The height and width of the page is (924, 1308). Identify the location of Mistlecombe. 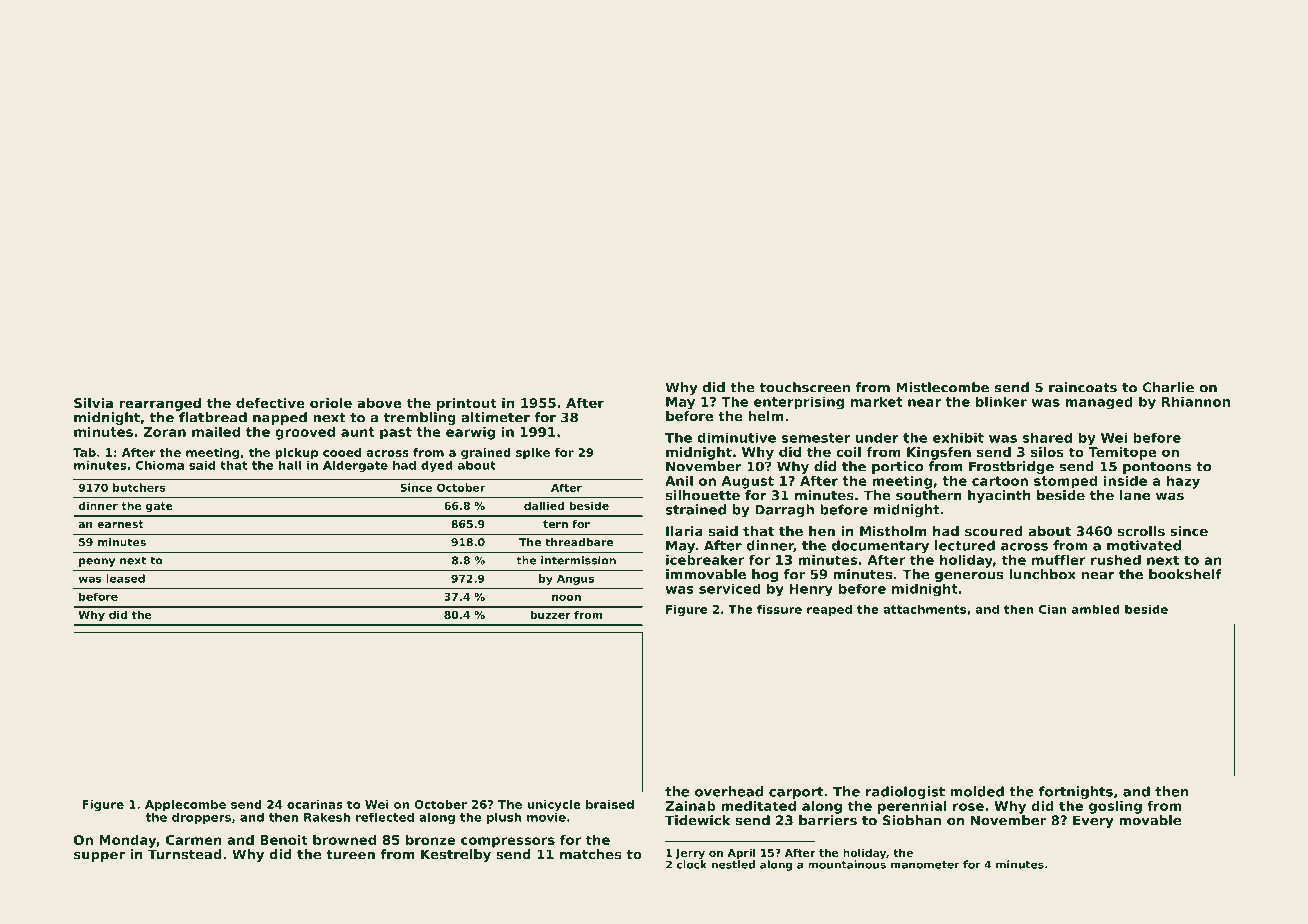
(942, 387).
